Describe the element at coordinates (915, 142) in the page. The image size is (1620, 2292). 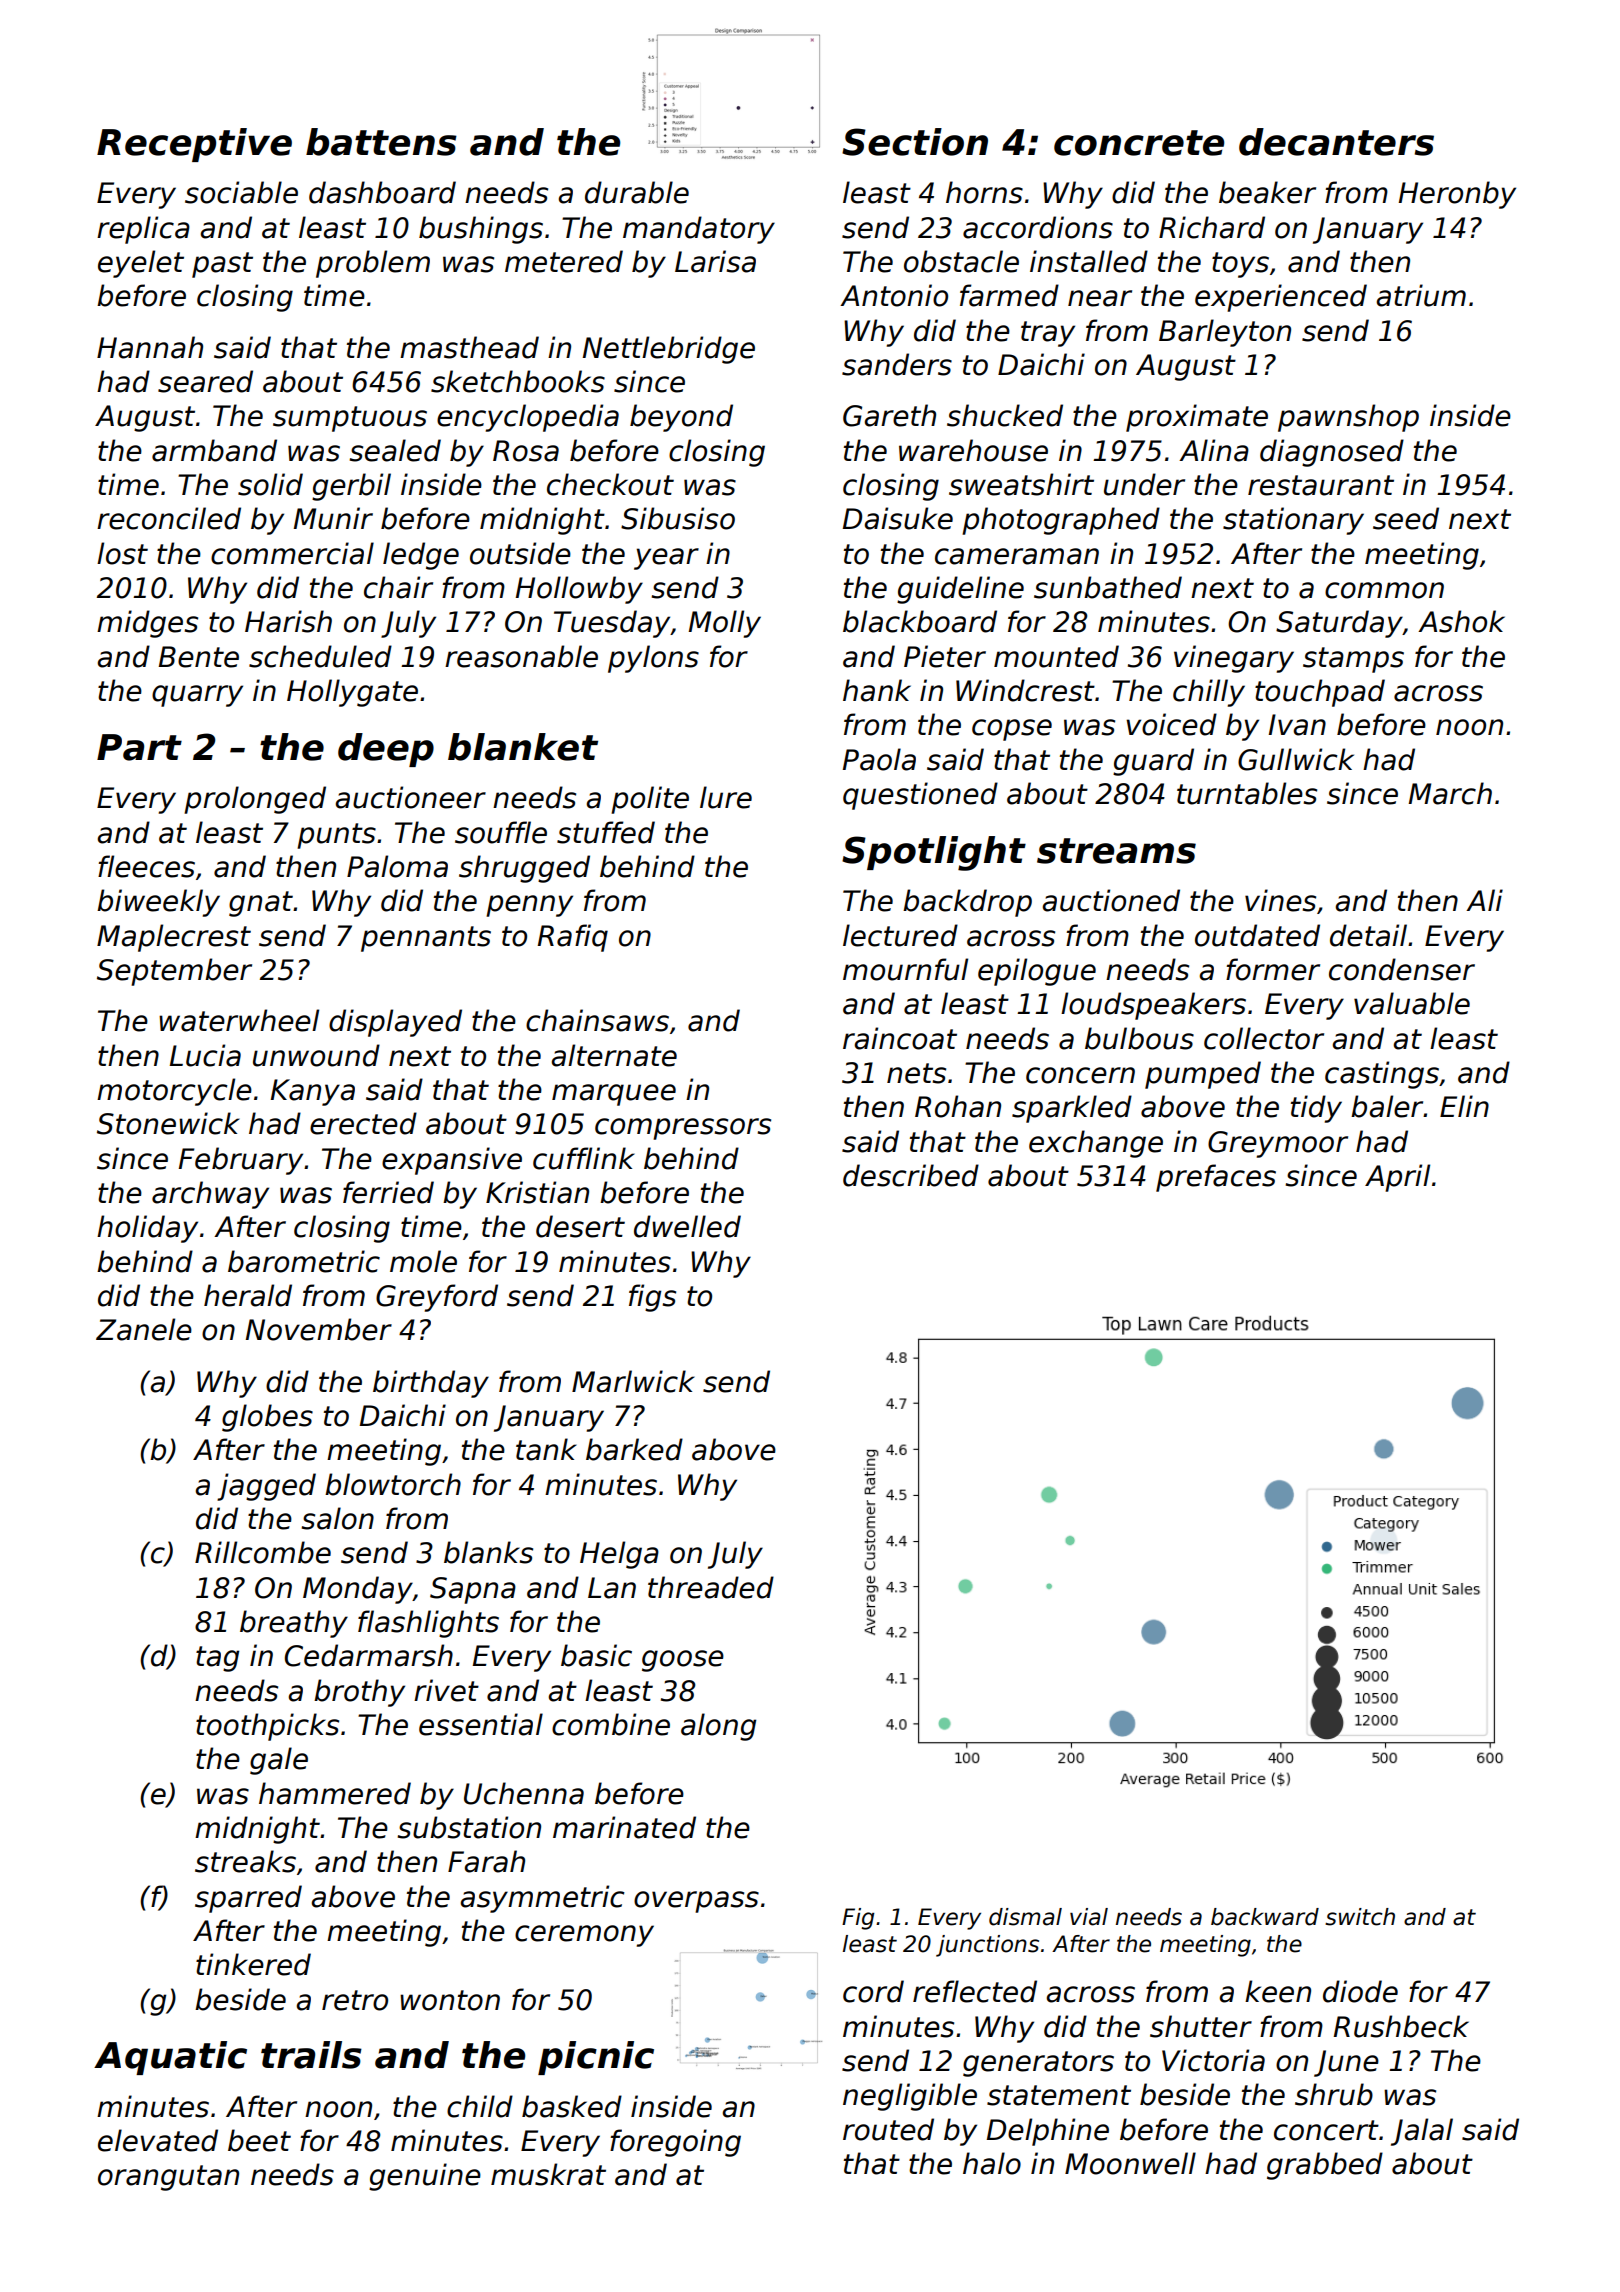
I see `Section` at that location.
